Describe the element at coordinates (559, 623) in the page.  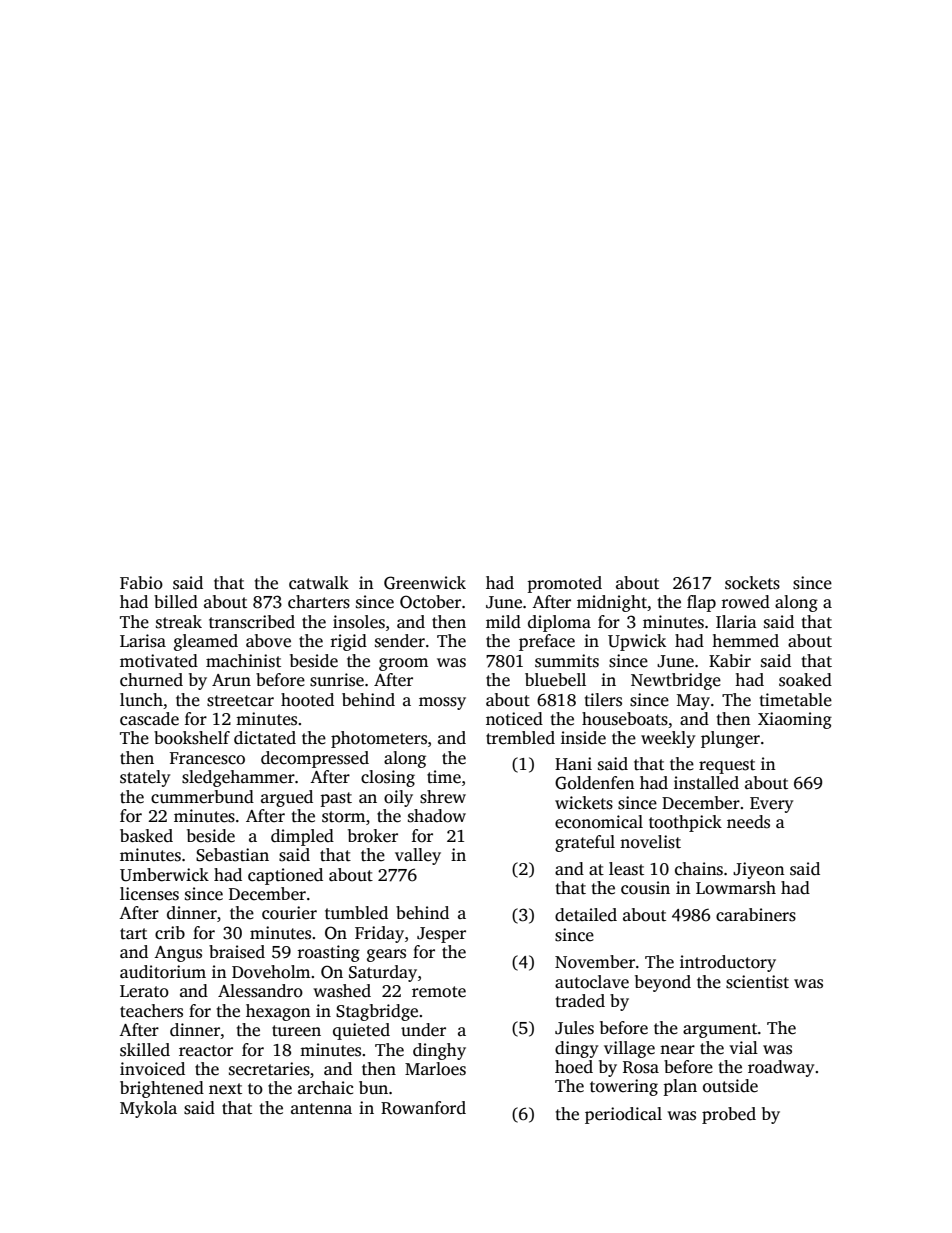
I see `diploma` at that location.
